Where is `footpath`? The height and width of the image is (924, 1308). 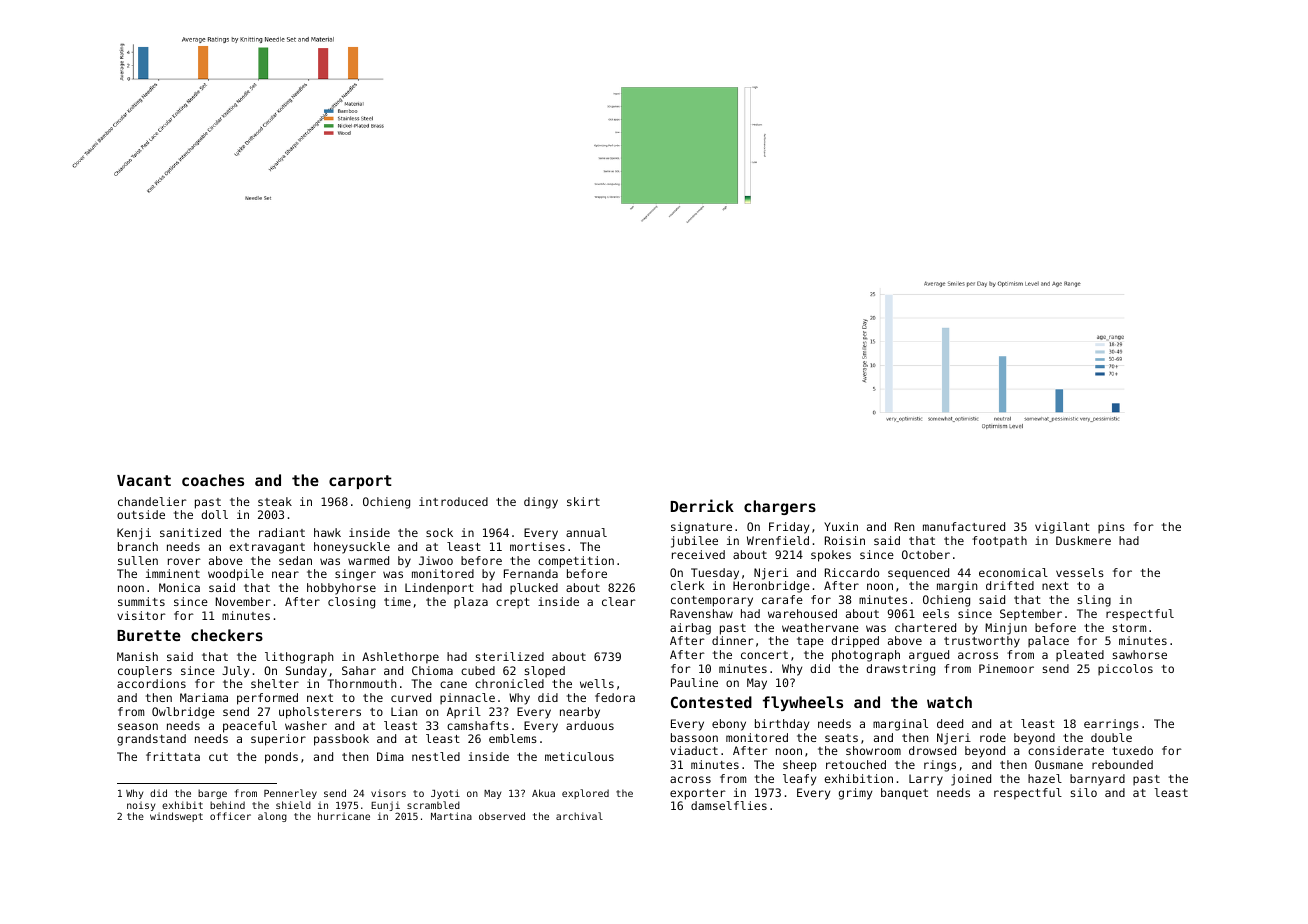 footpath is located at coordinates (999, 542).
